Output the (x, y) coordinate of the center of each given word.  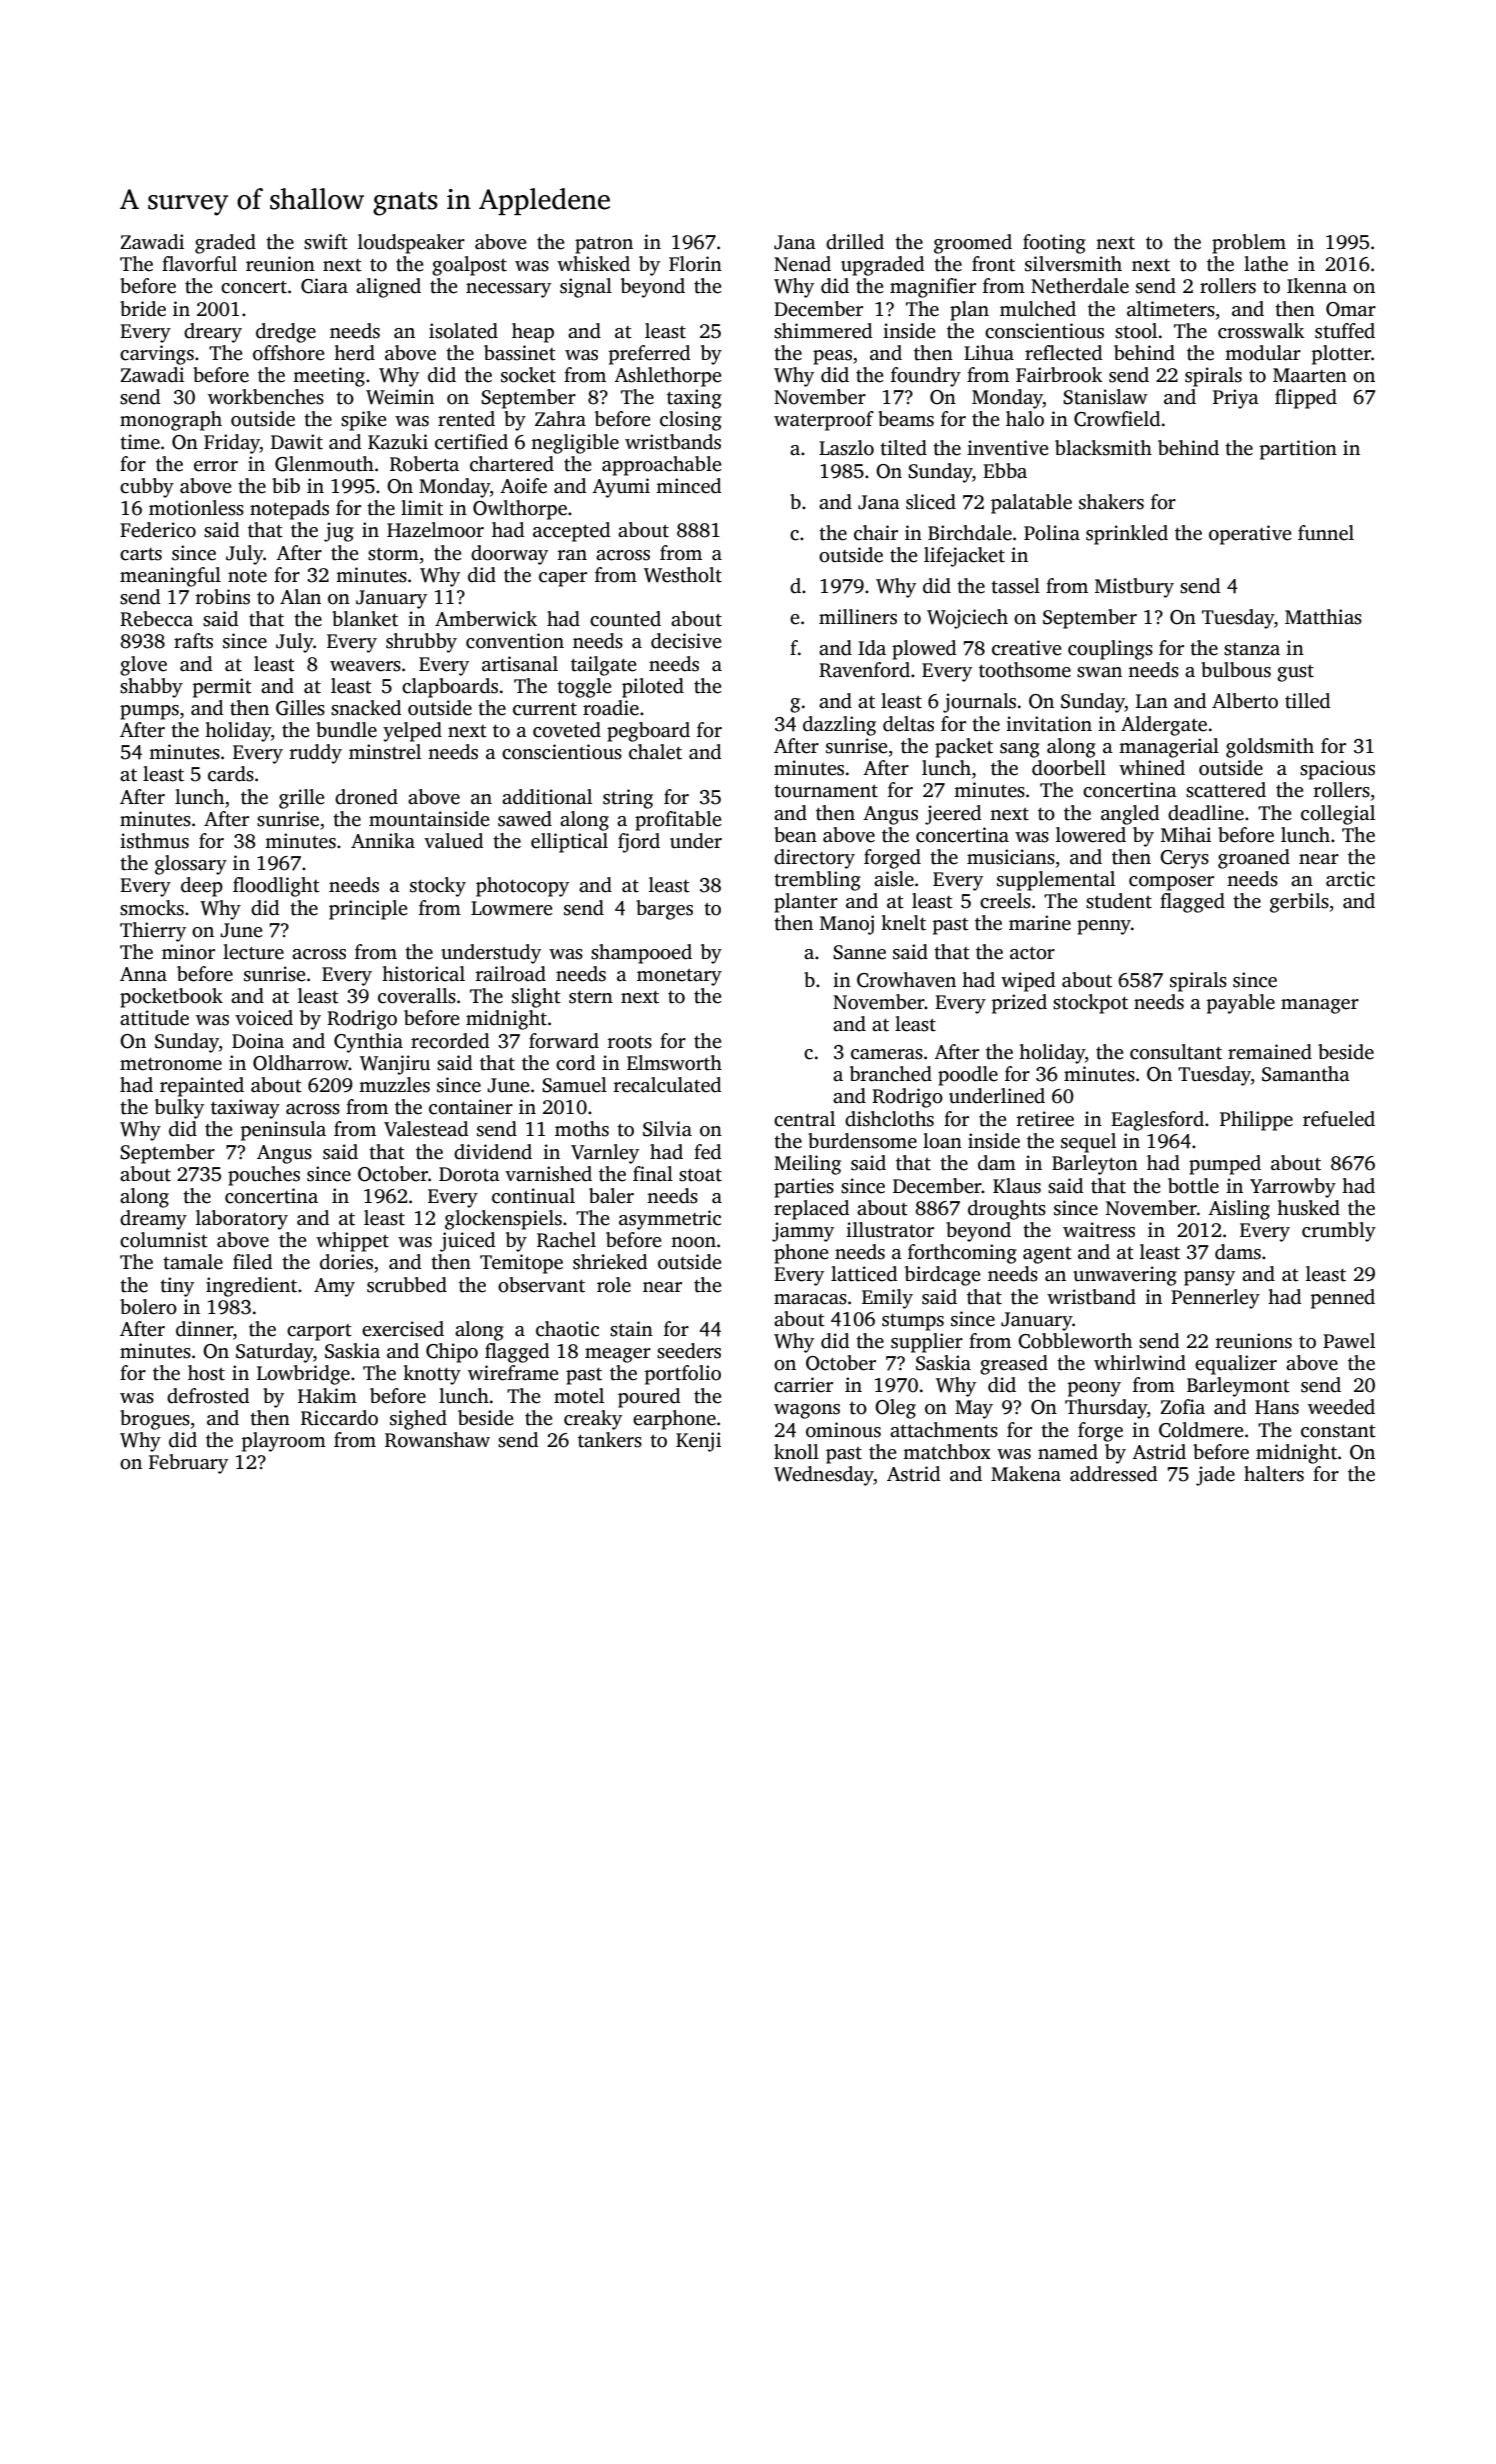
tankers (610, 1440)
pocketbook (171, 998)
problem (1249, 244)
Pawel (1349, 1341)
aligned (388, 288)
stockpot (1090, 1004)
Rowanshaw (437, 1440)
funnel (1326, 533)
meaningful (170, 577)
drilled (855, 242)
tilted (903, 448)
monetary (679, 977)
